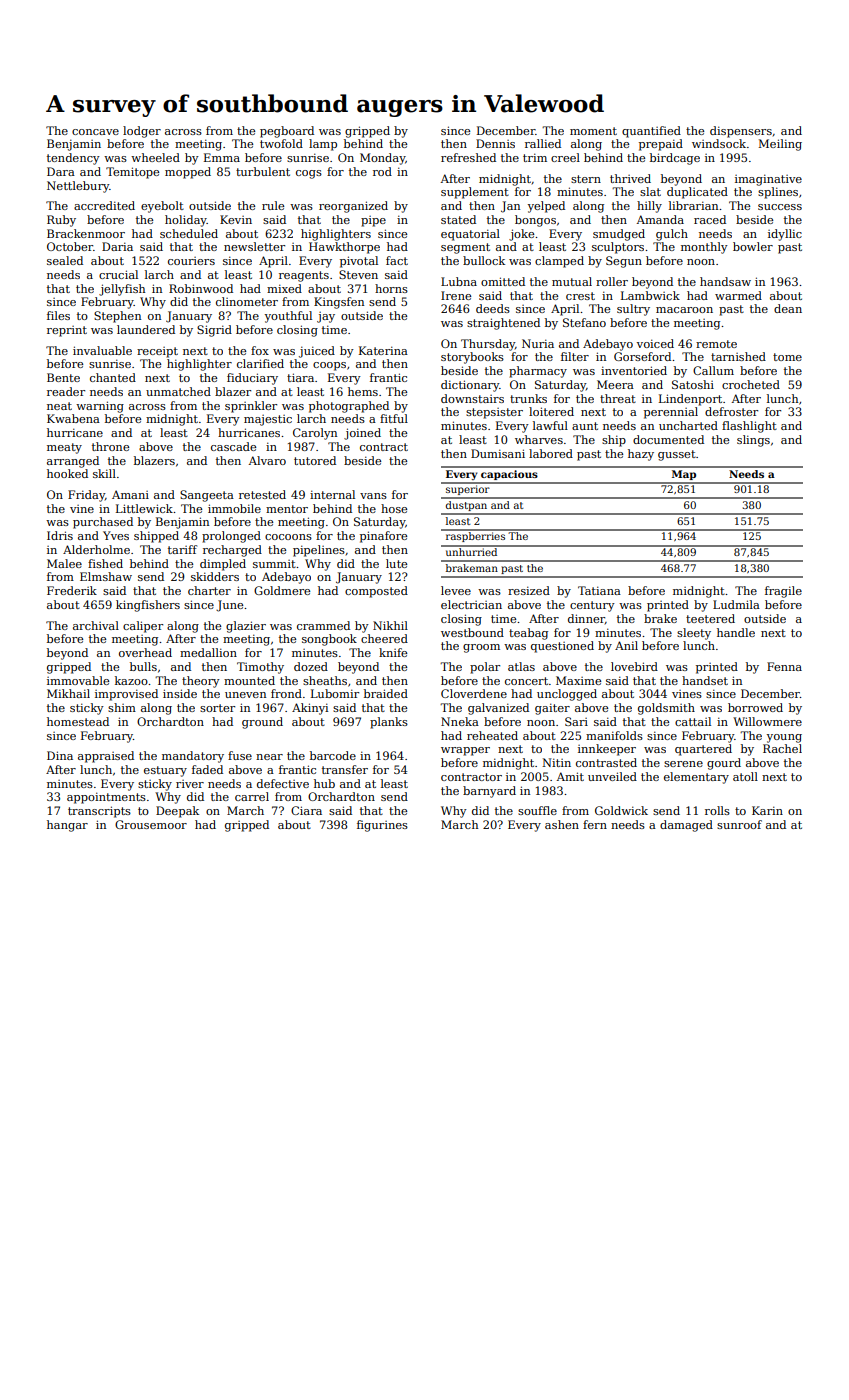 Image resolution: width=849 pixels, height=1400 pixels. Describe the element at coordinates (339, 303) in the page. I see `Kingsfen` at that location.
